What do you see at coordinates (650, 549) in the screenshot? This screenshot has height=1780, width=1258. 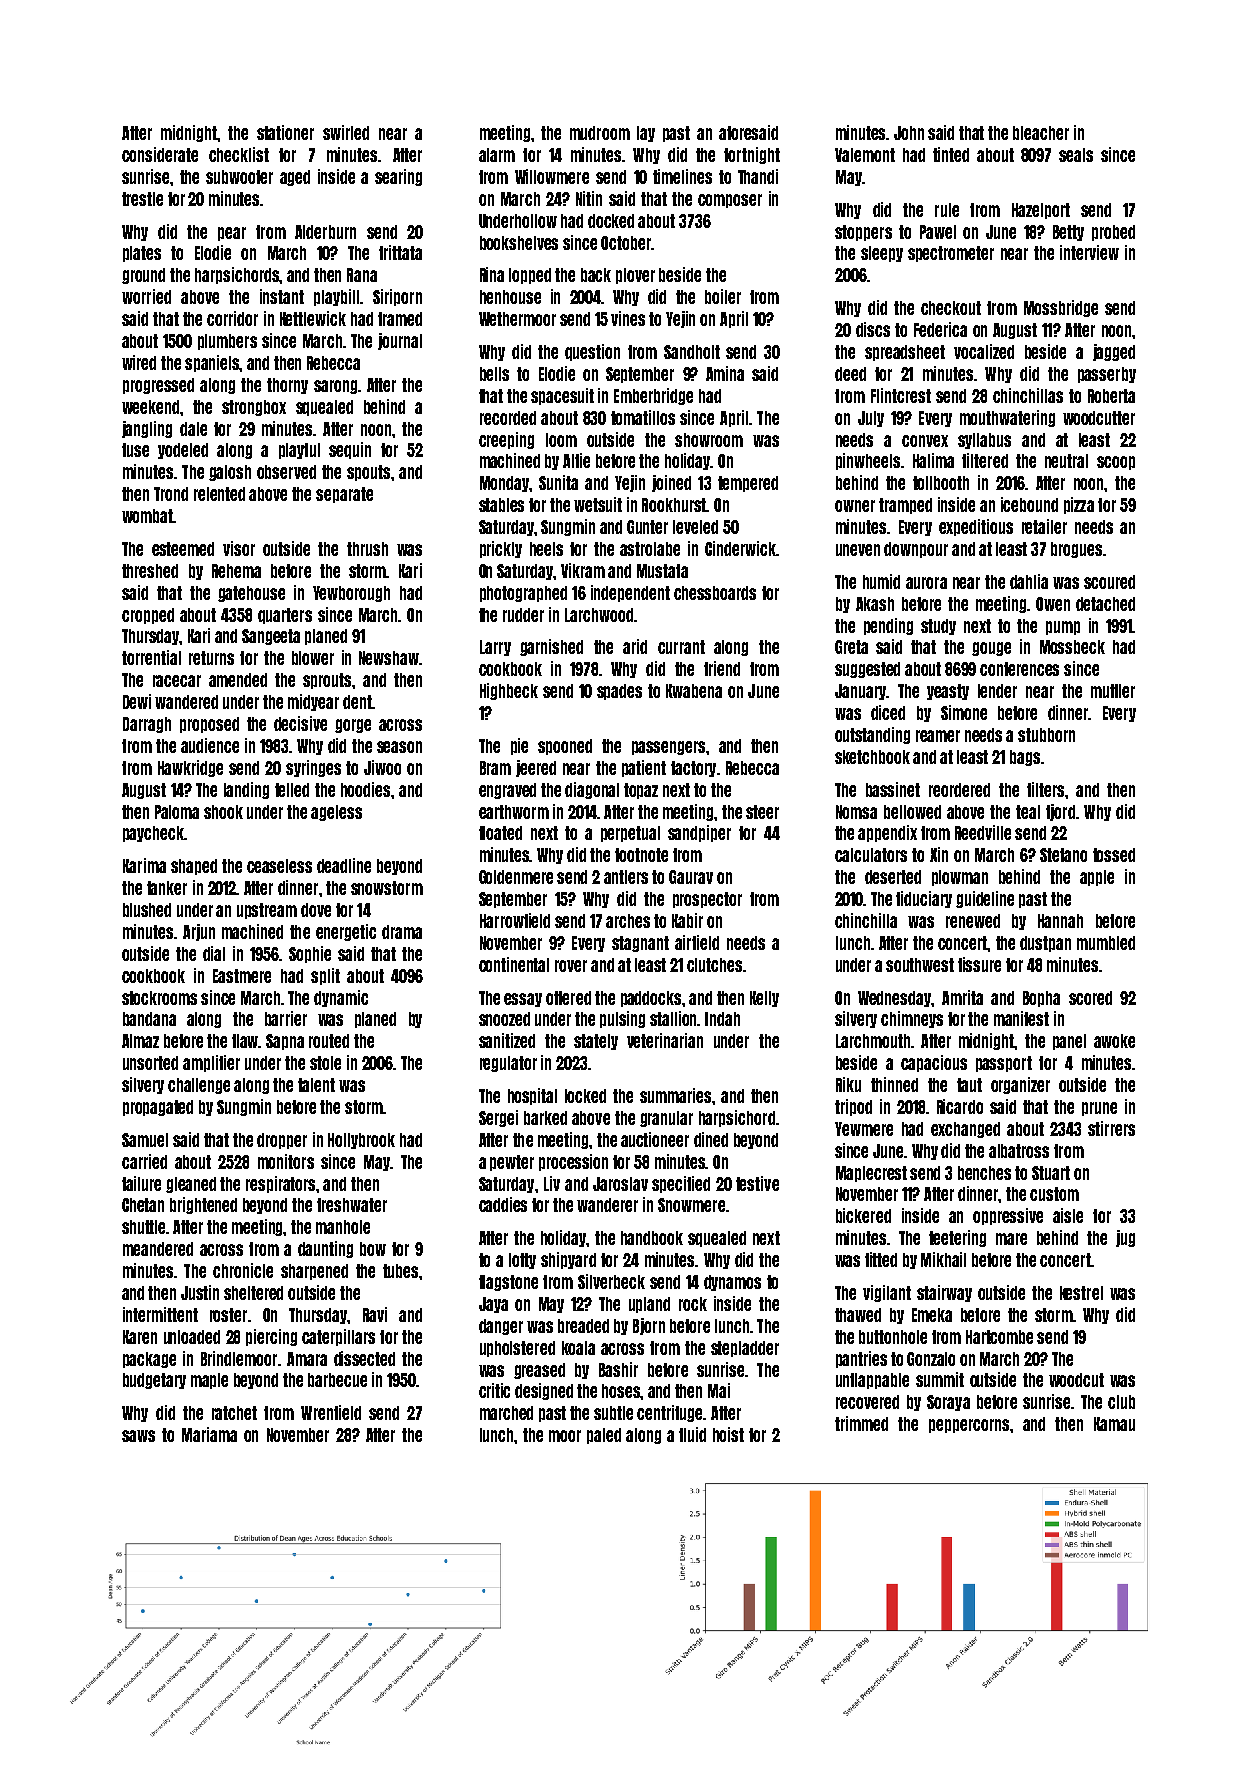 I see `astrolabe` at bounding box center [650, 549].
